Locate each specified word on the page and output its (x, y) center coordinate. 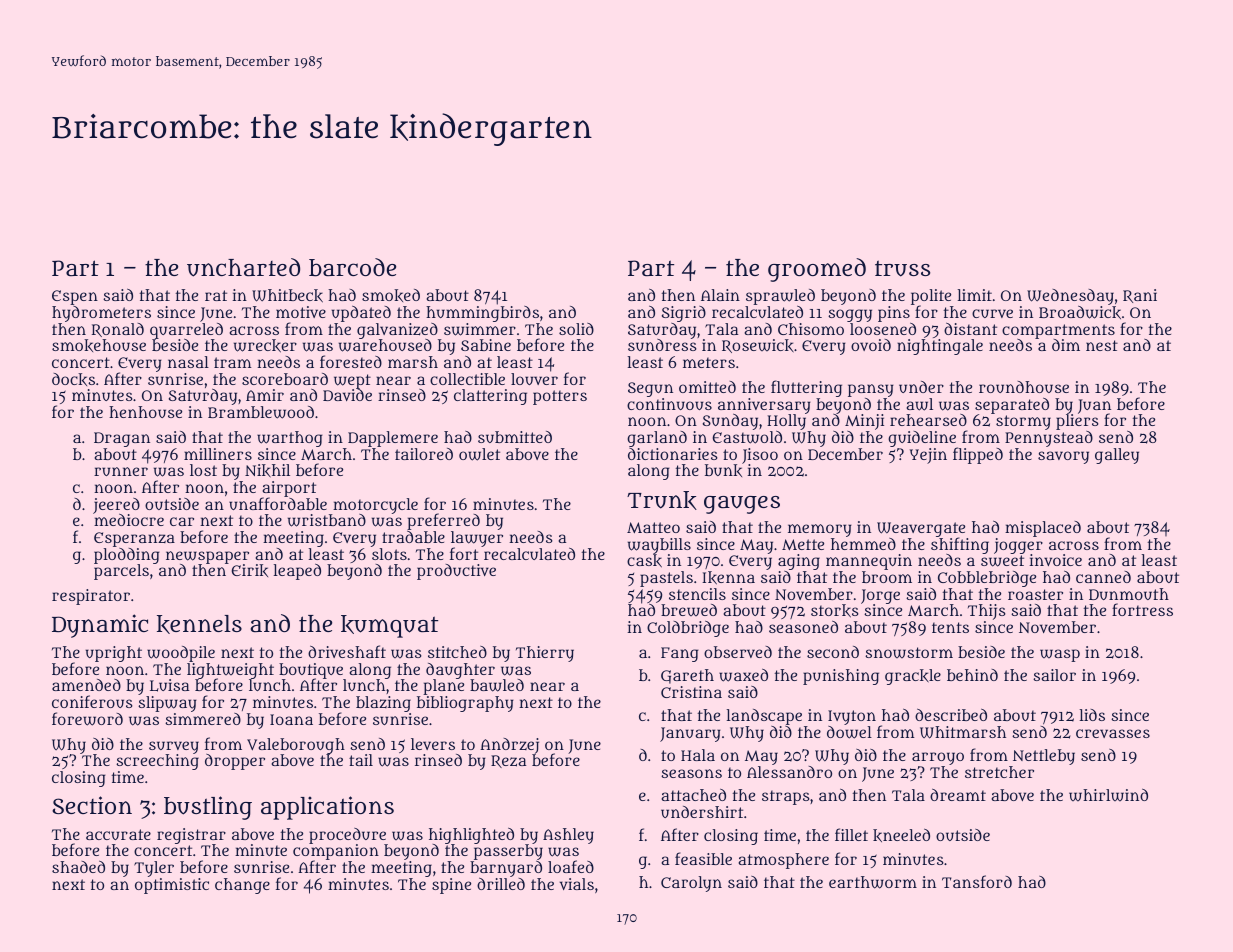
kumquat (389, 626)
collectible (467, 379)
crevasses (1113, 733)
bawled (497, 685)
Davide (347, 395)
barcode (352, 267)
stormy (1023, 422)
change (242, 886)
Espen (75, 297)
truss (902, 268)
